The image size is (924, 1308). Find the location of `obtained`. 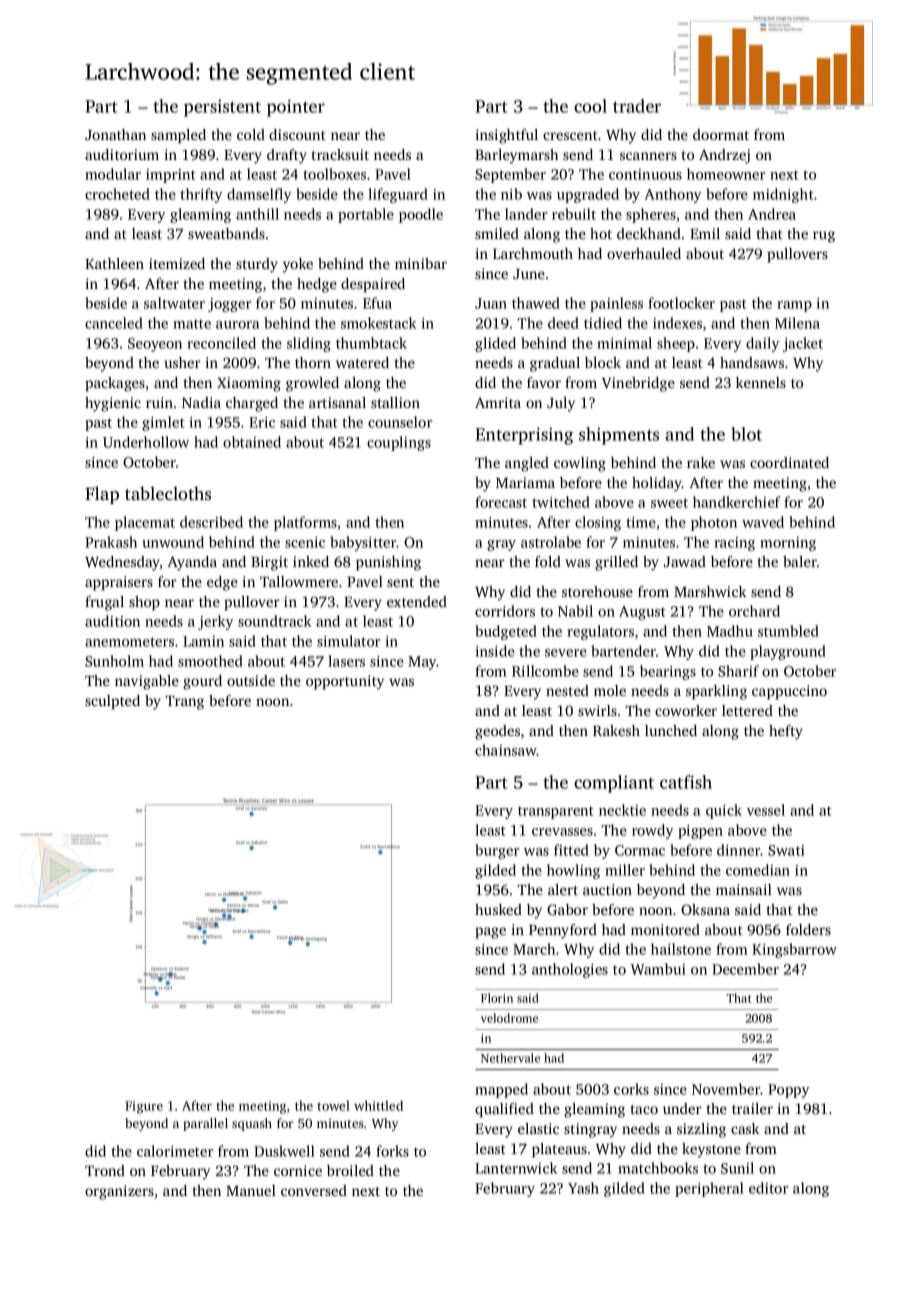

obtained is located at coordinates (252, 442).
